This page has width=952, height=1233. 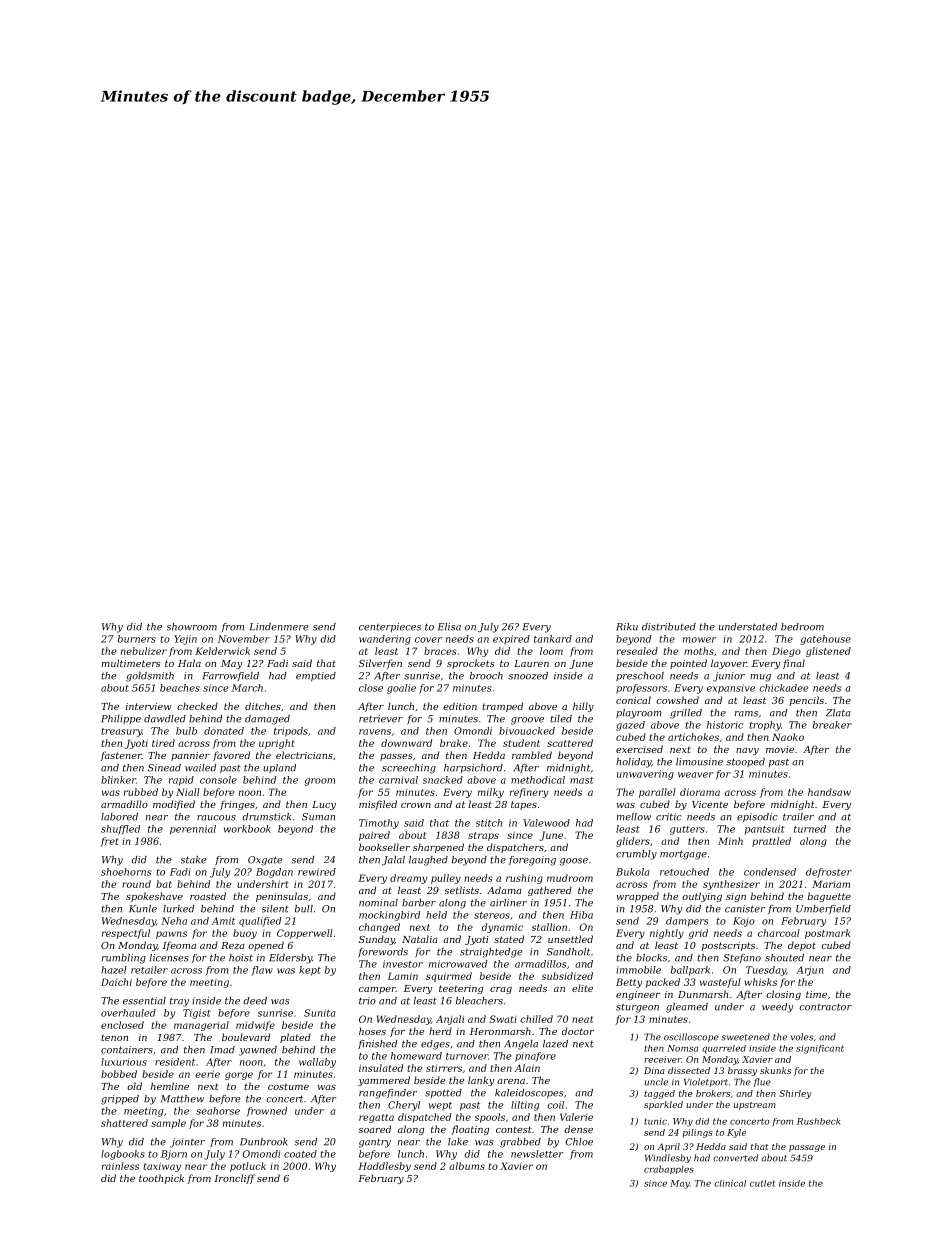 What do you see at coordinates (802, 627) in the page?
I see `bedroom` at bounding box center [802, 627].
